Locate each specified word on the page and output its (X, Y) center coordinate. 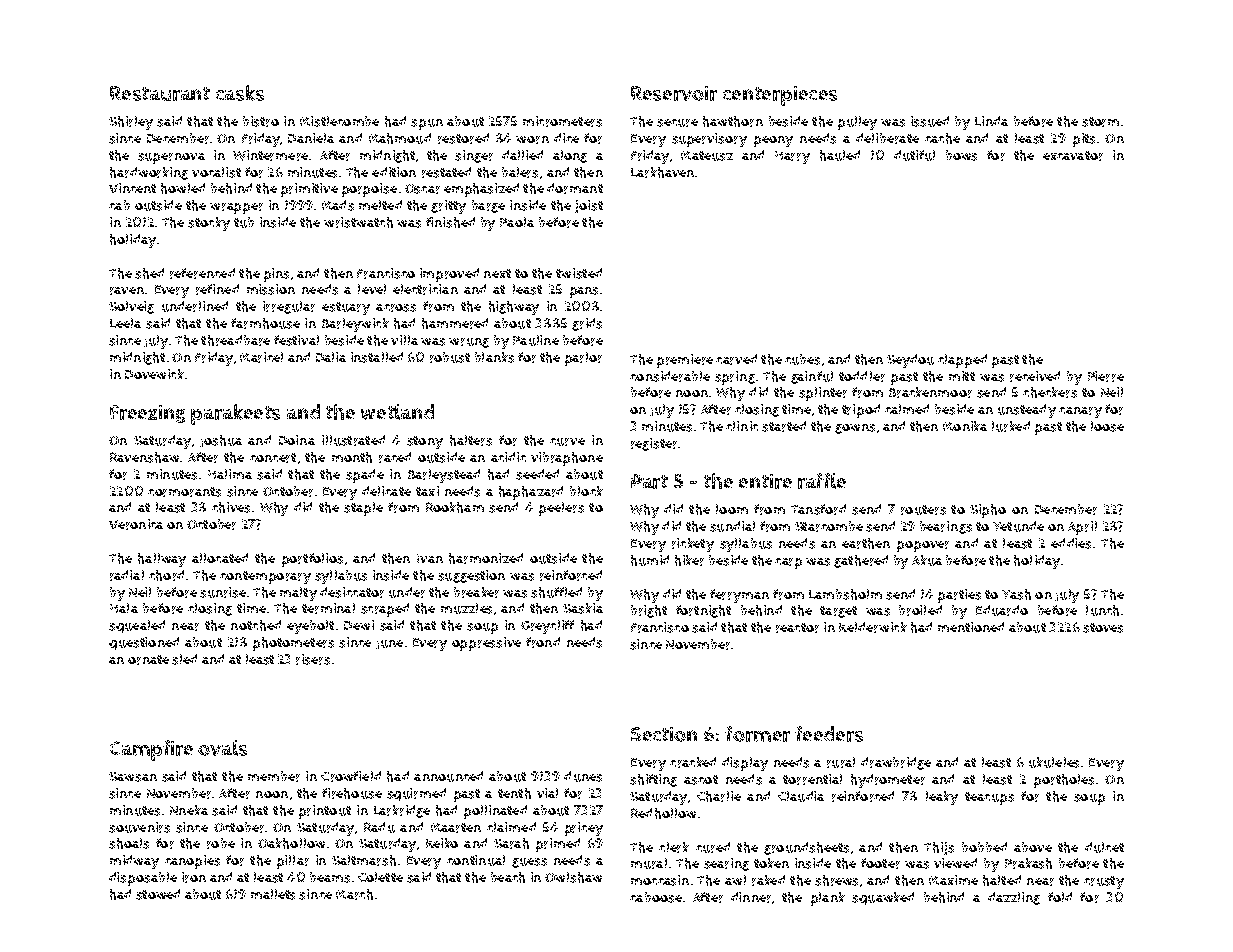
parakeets (235, 414)
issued (930, 121)
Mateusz (707, 156)
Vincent (132, 188)
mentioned (971, 627)
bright (649, 611)
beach (508, 877)
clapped (962, 361)
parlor (583, 359)
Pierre (1106, 376)
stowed (158, 894)
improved (449, 275)
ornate (148, 660)
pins (276, 275)
